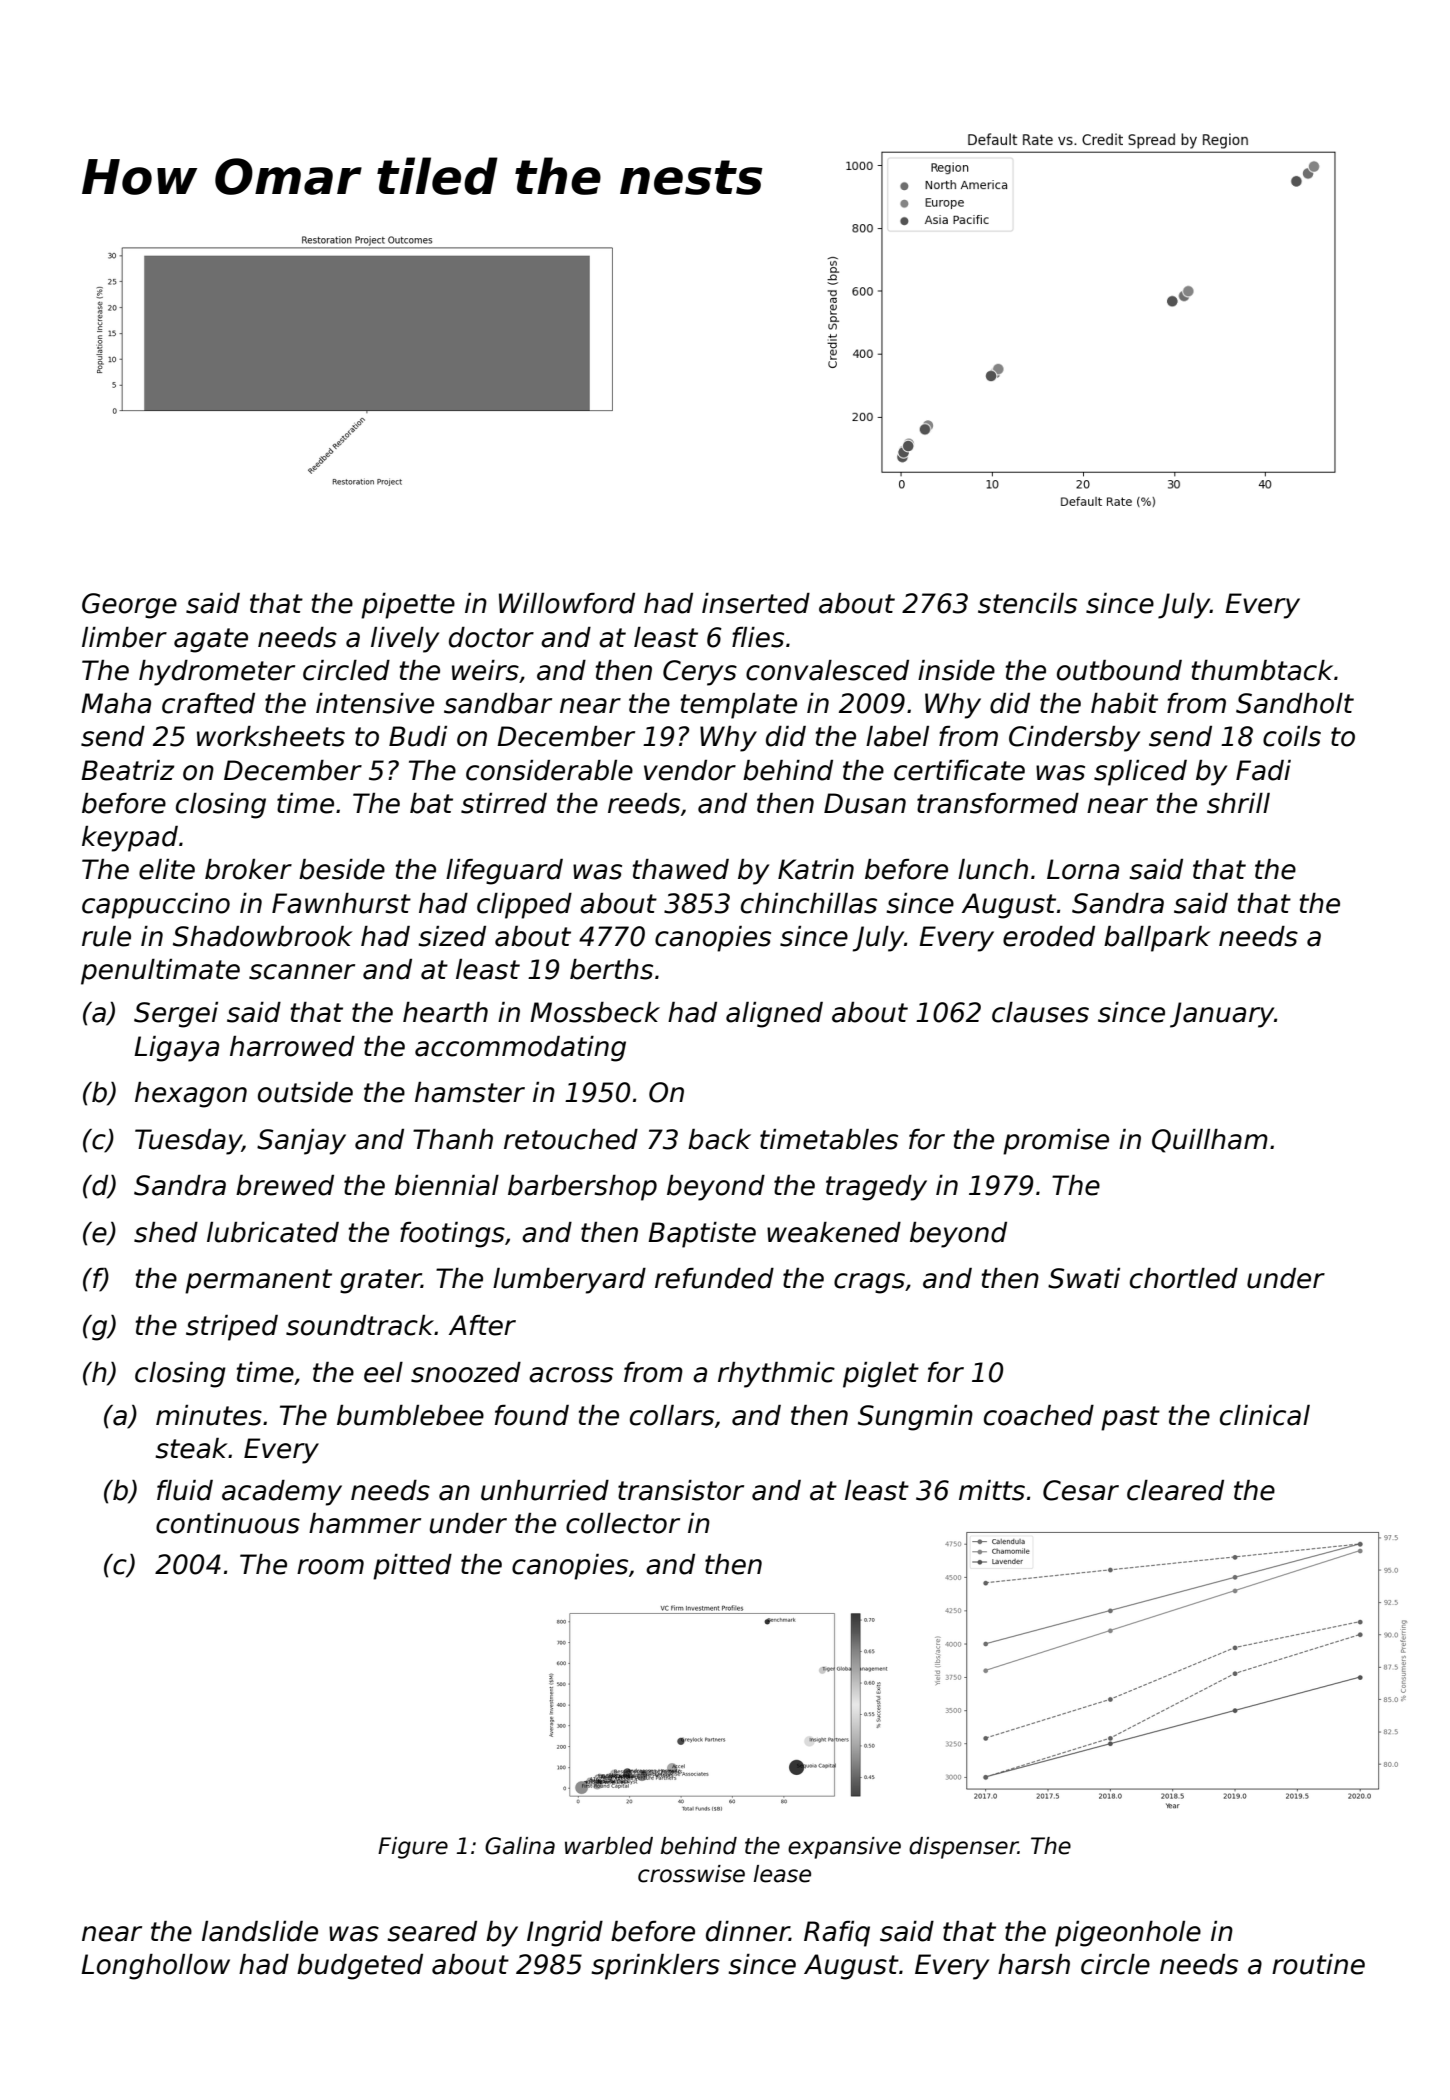 The height and width of the screenshot is (2100, 1450). Describe the element at coordinates (127, 770) in the screenshot. I see `Beatriz` at that location.
